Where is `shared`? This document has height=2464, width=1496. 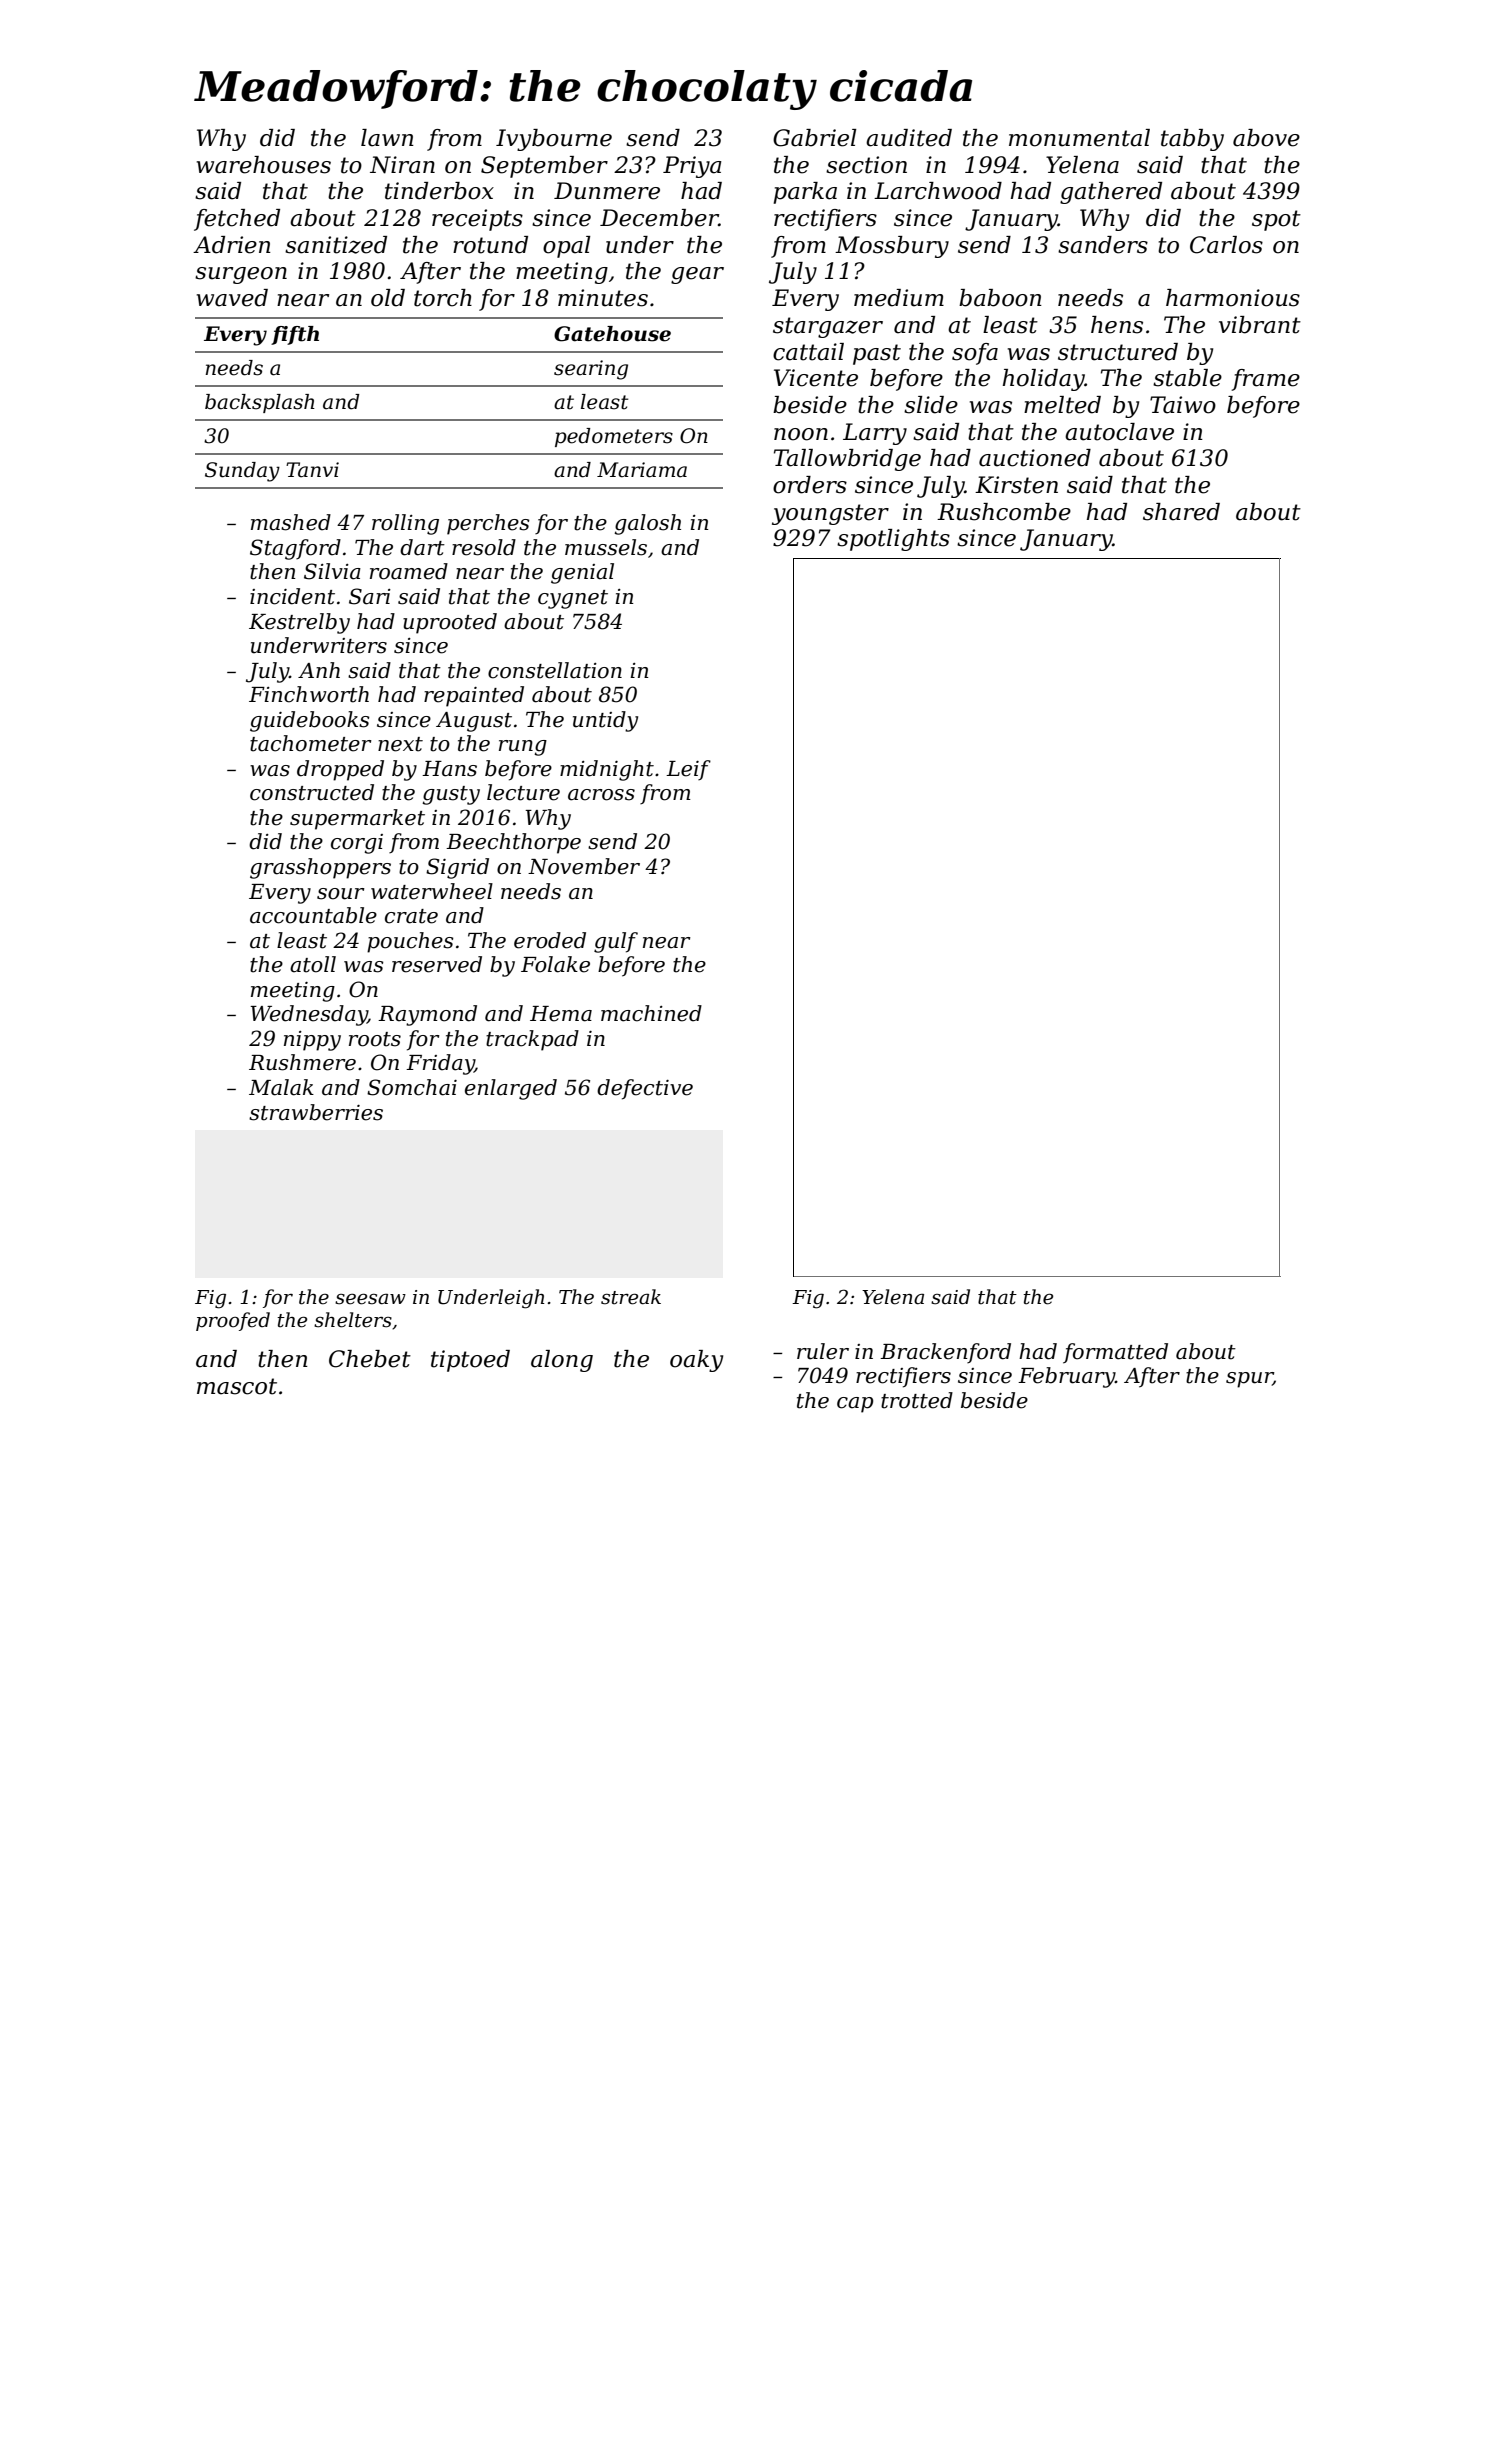
shared is located at coordinates (1181, 512).
